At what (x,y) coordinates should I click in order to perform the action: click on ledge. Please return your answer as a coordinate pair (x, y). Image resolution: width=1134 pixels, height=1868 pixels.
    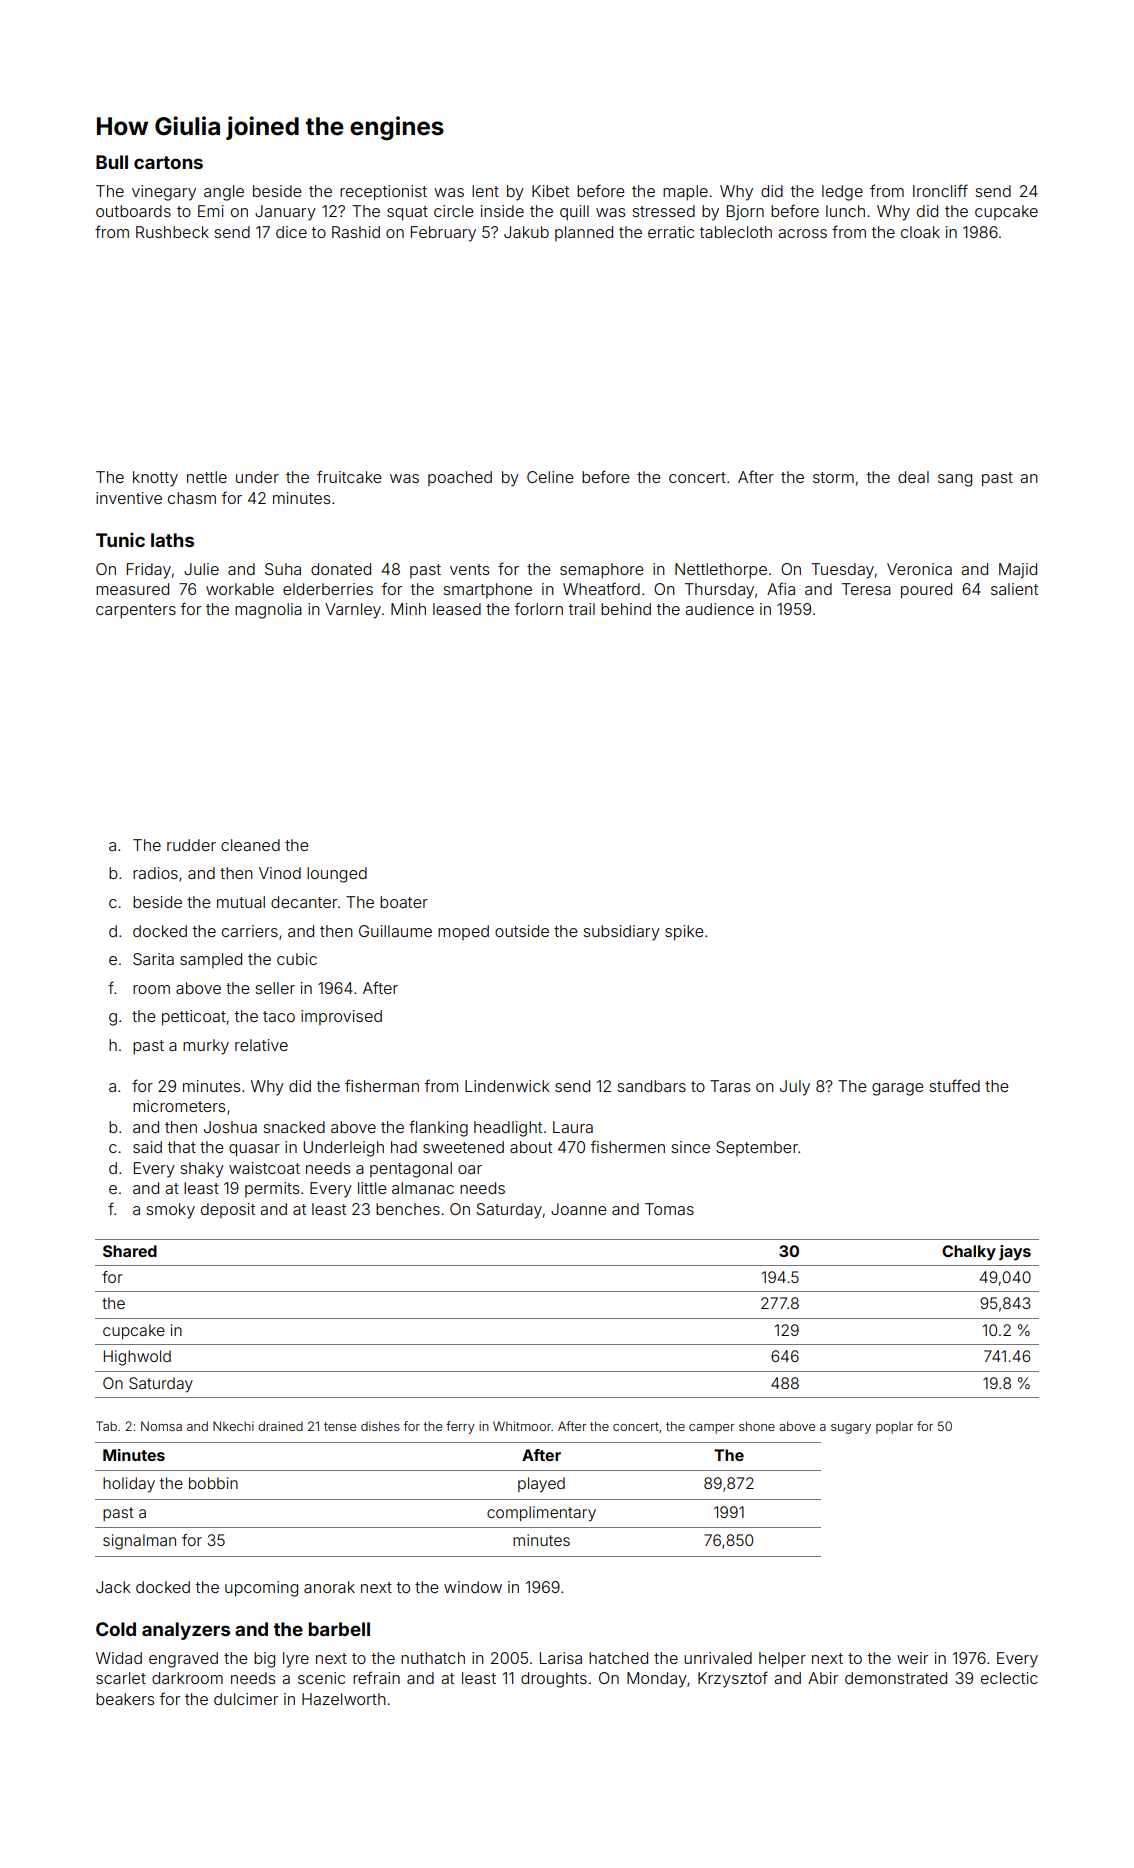
    Looking at the image, I should click on (842, 193).
